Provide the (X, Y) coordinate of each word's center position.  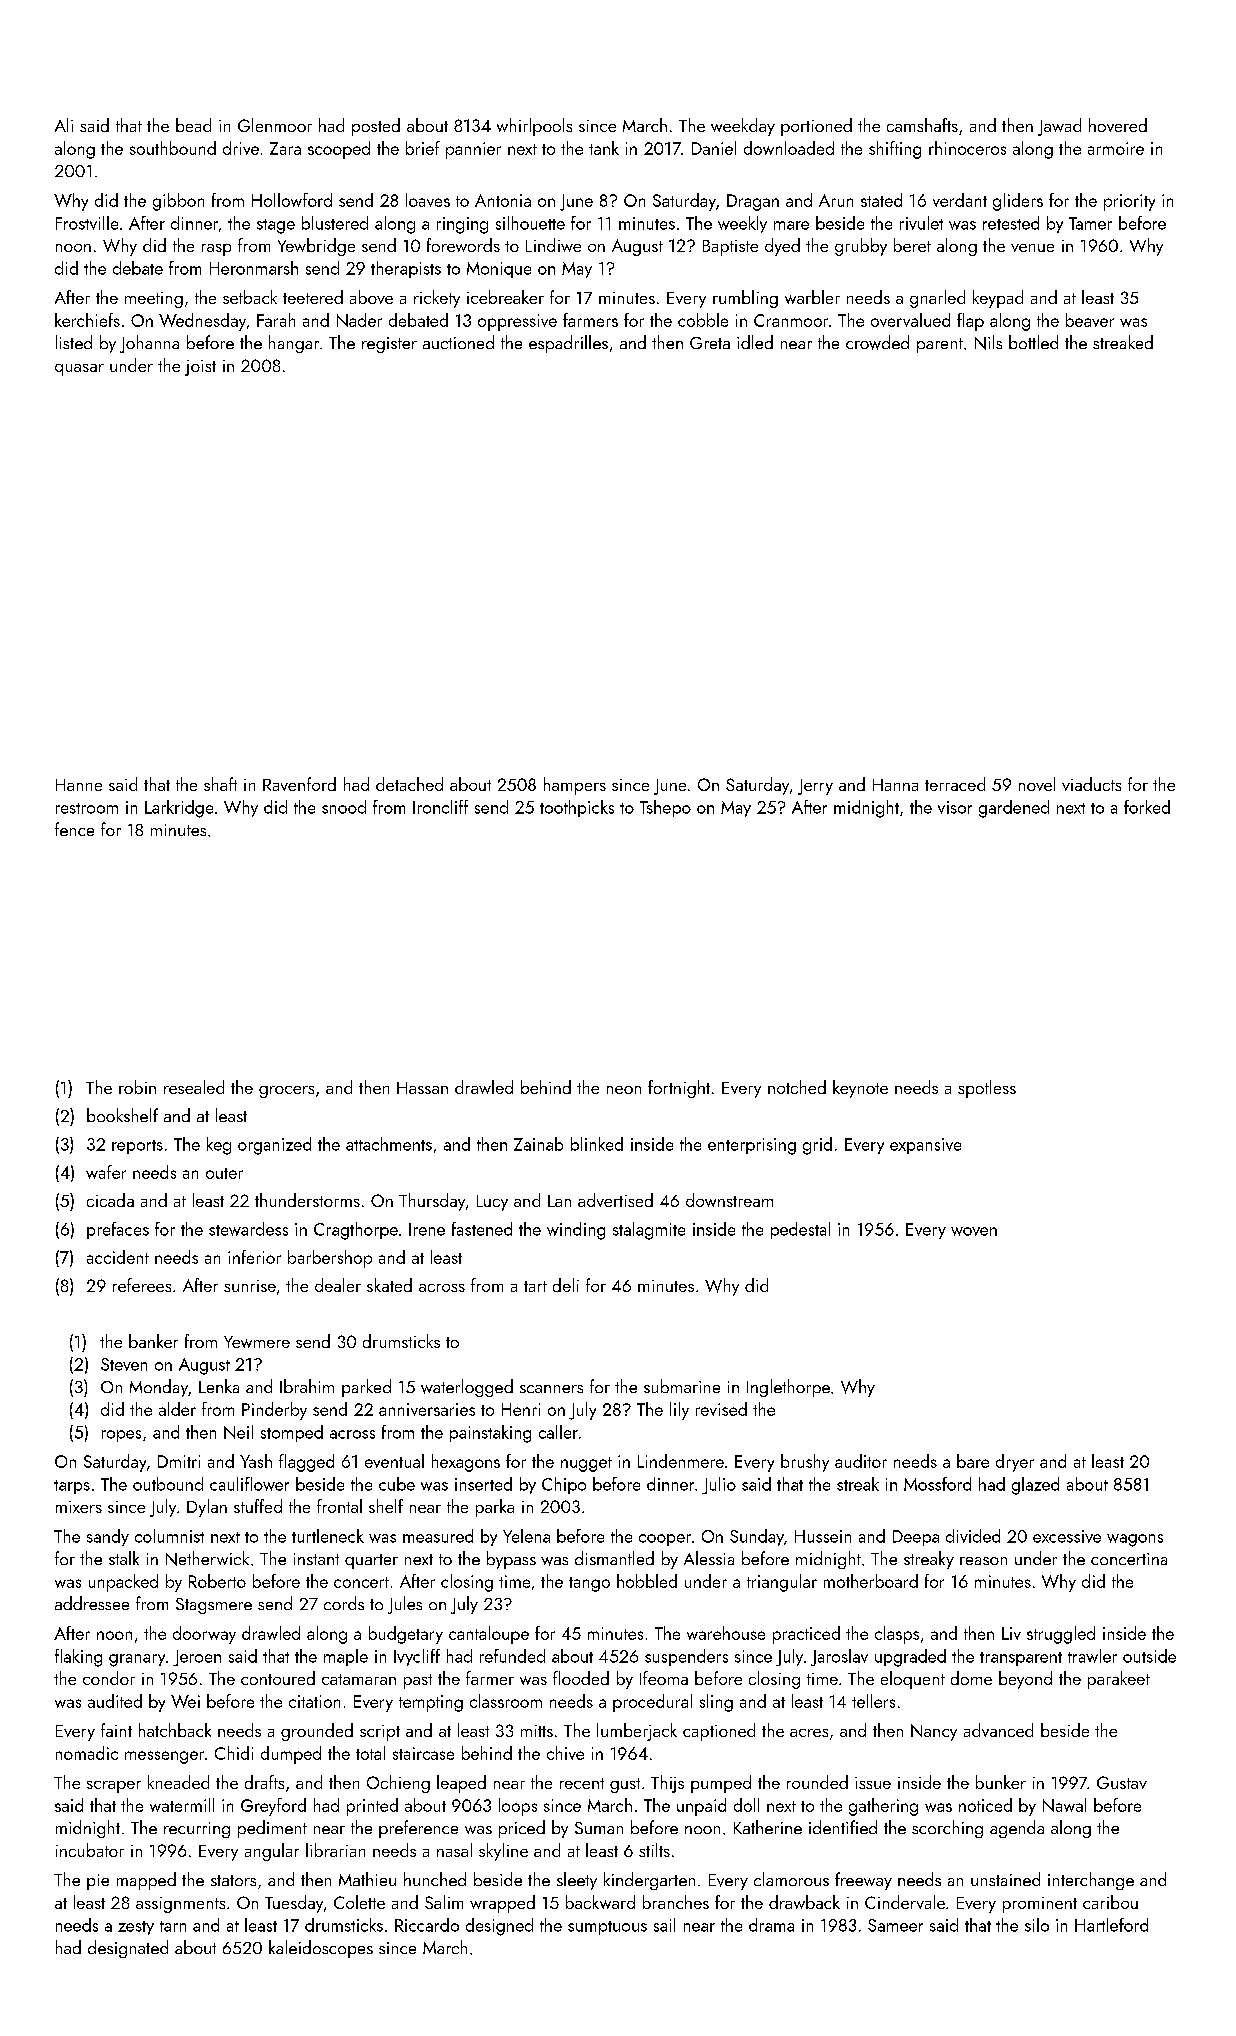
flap (970, 322)
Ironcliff (440, 807)
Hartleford (1111, 1925)
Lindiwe (553, 245)
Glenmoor (275, 125)
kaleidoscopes (321, 1949)
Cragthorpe (356, 1231)
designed (499, 1927)
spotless (987, 1089)
